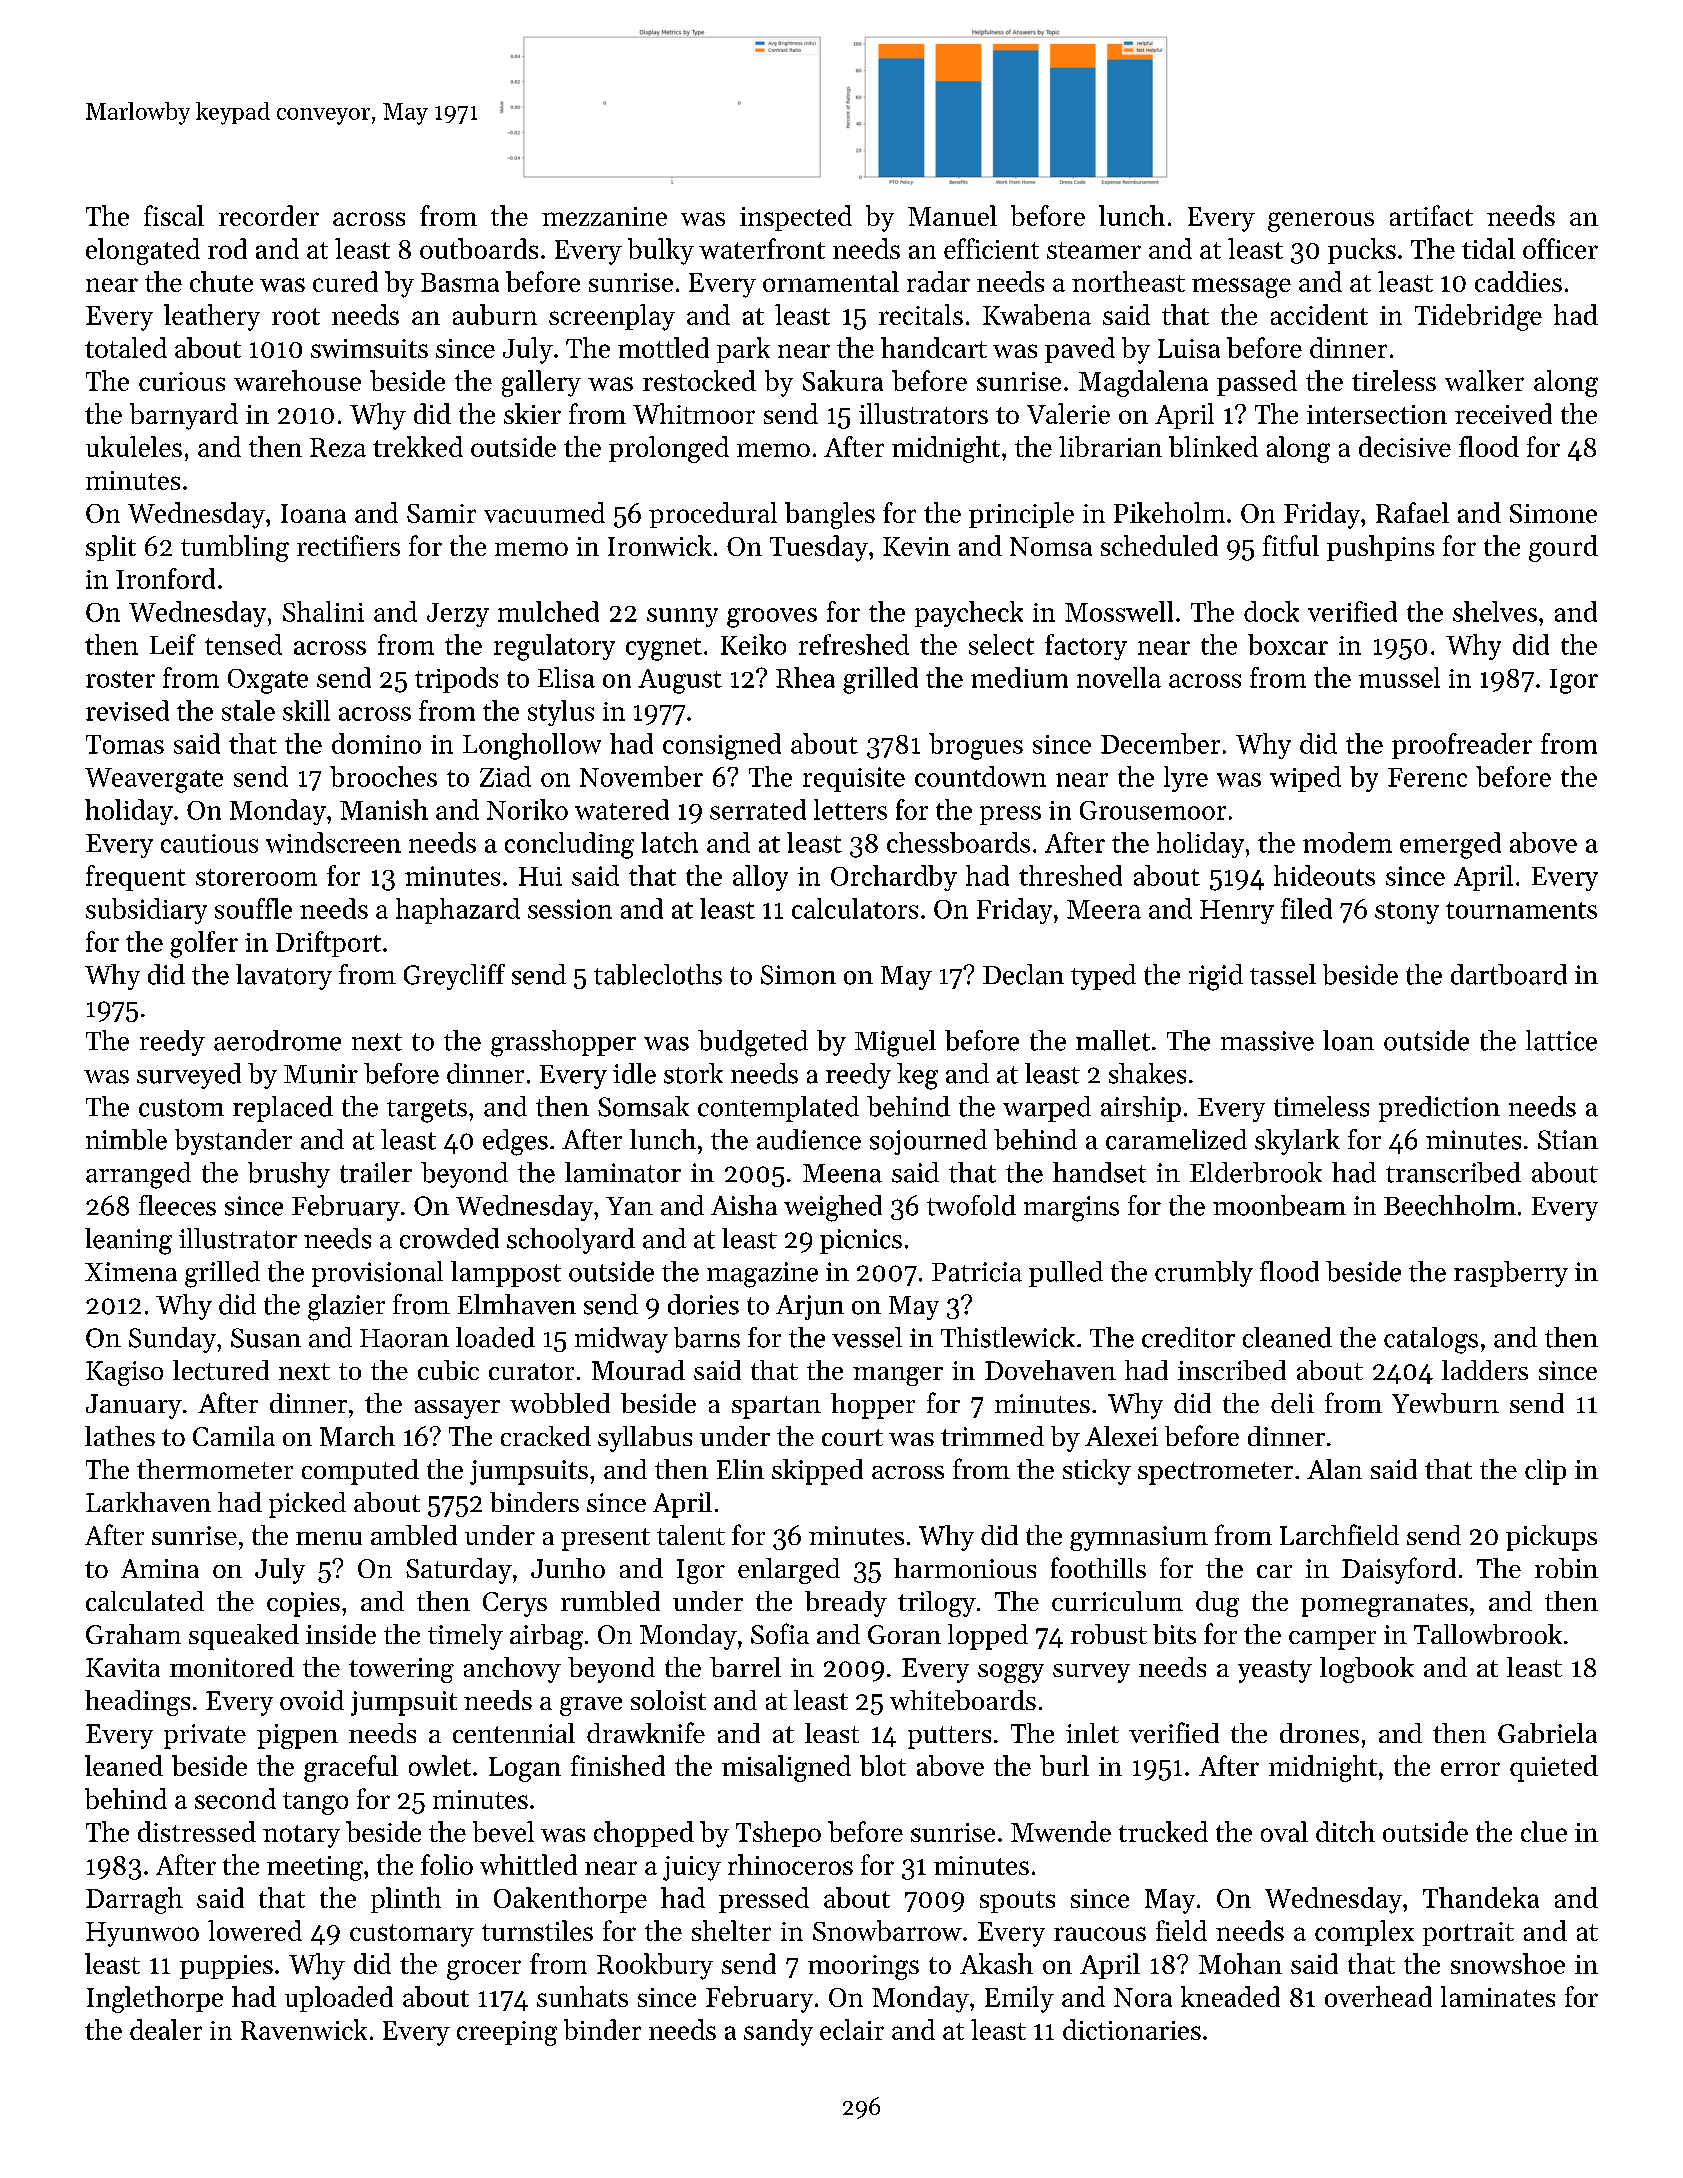  I want to click on recorder, so click(269, 215).
